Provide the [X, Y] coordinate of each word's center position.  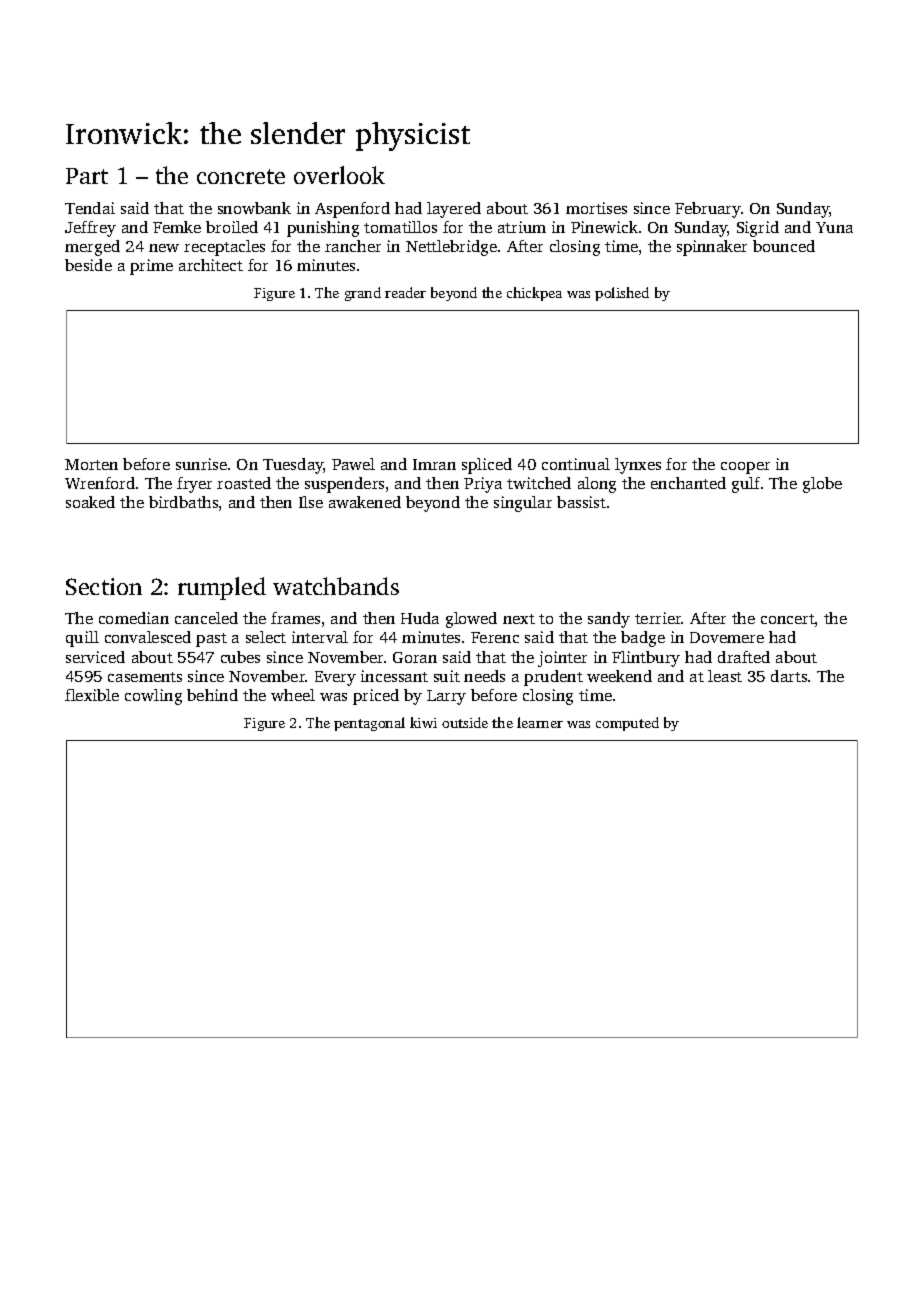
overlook [339, 175]
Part [87, 176]
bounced [784, 246]
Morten [91, 464]
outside [465, 722]
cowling [153, 697]
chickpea [534, 294]
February [708, 210]
